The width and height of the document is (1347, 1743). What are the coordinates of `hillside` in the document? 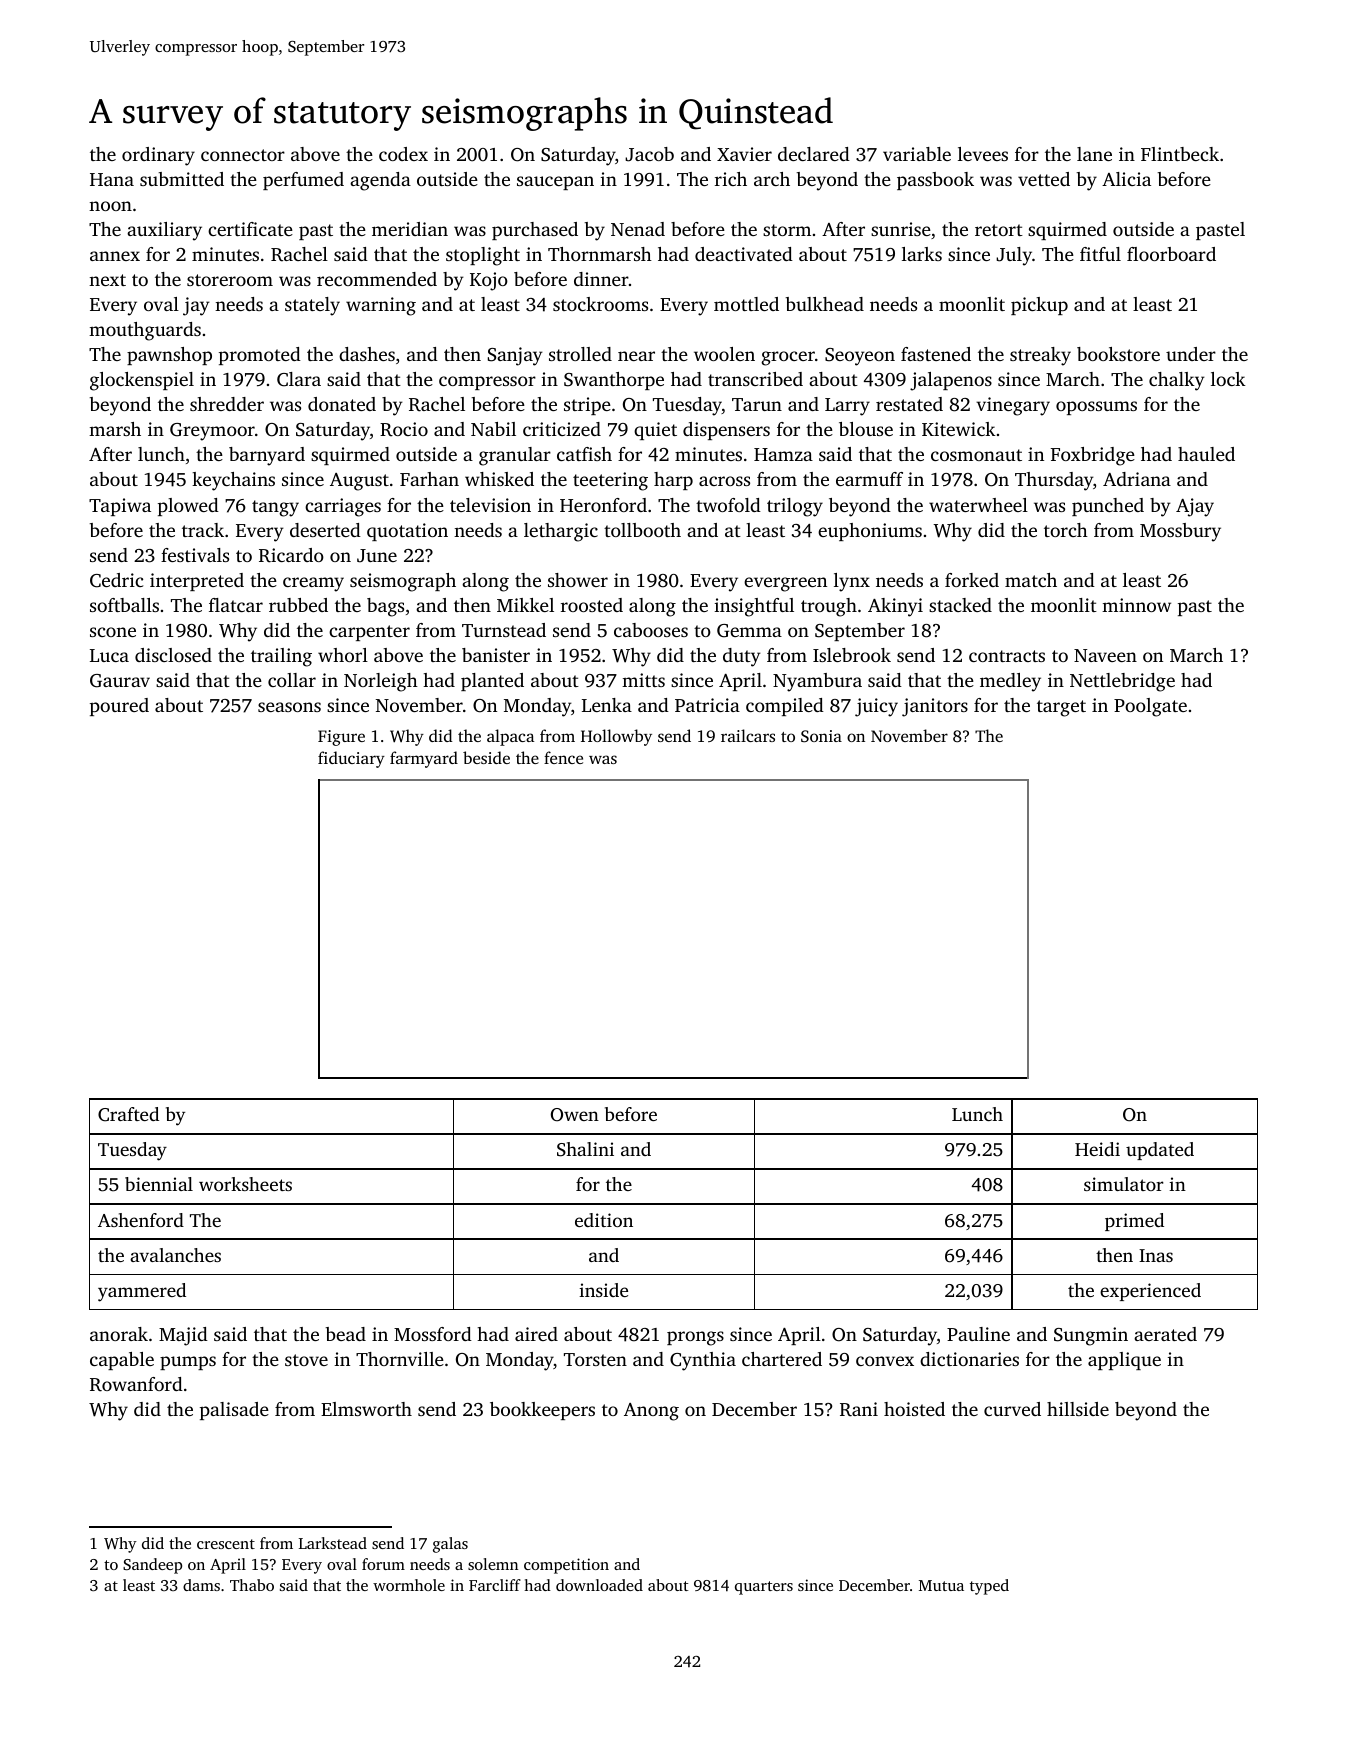 It's located at (1078, 1409).
